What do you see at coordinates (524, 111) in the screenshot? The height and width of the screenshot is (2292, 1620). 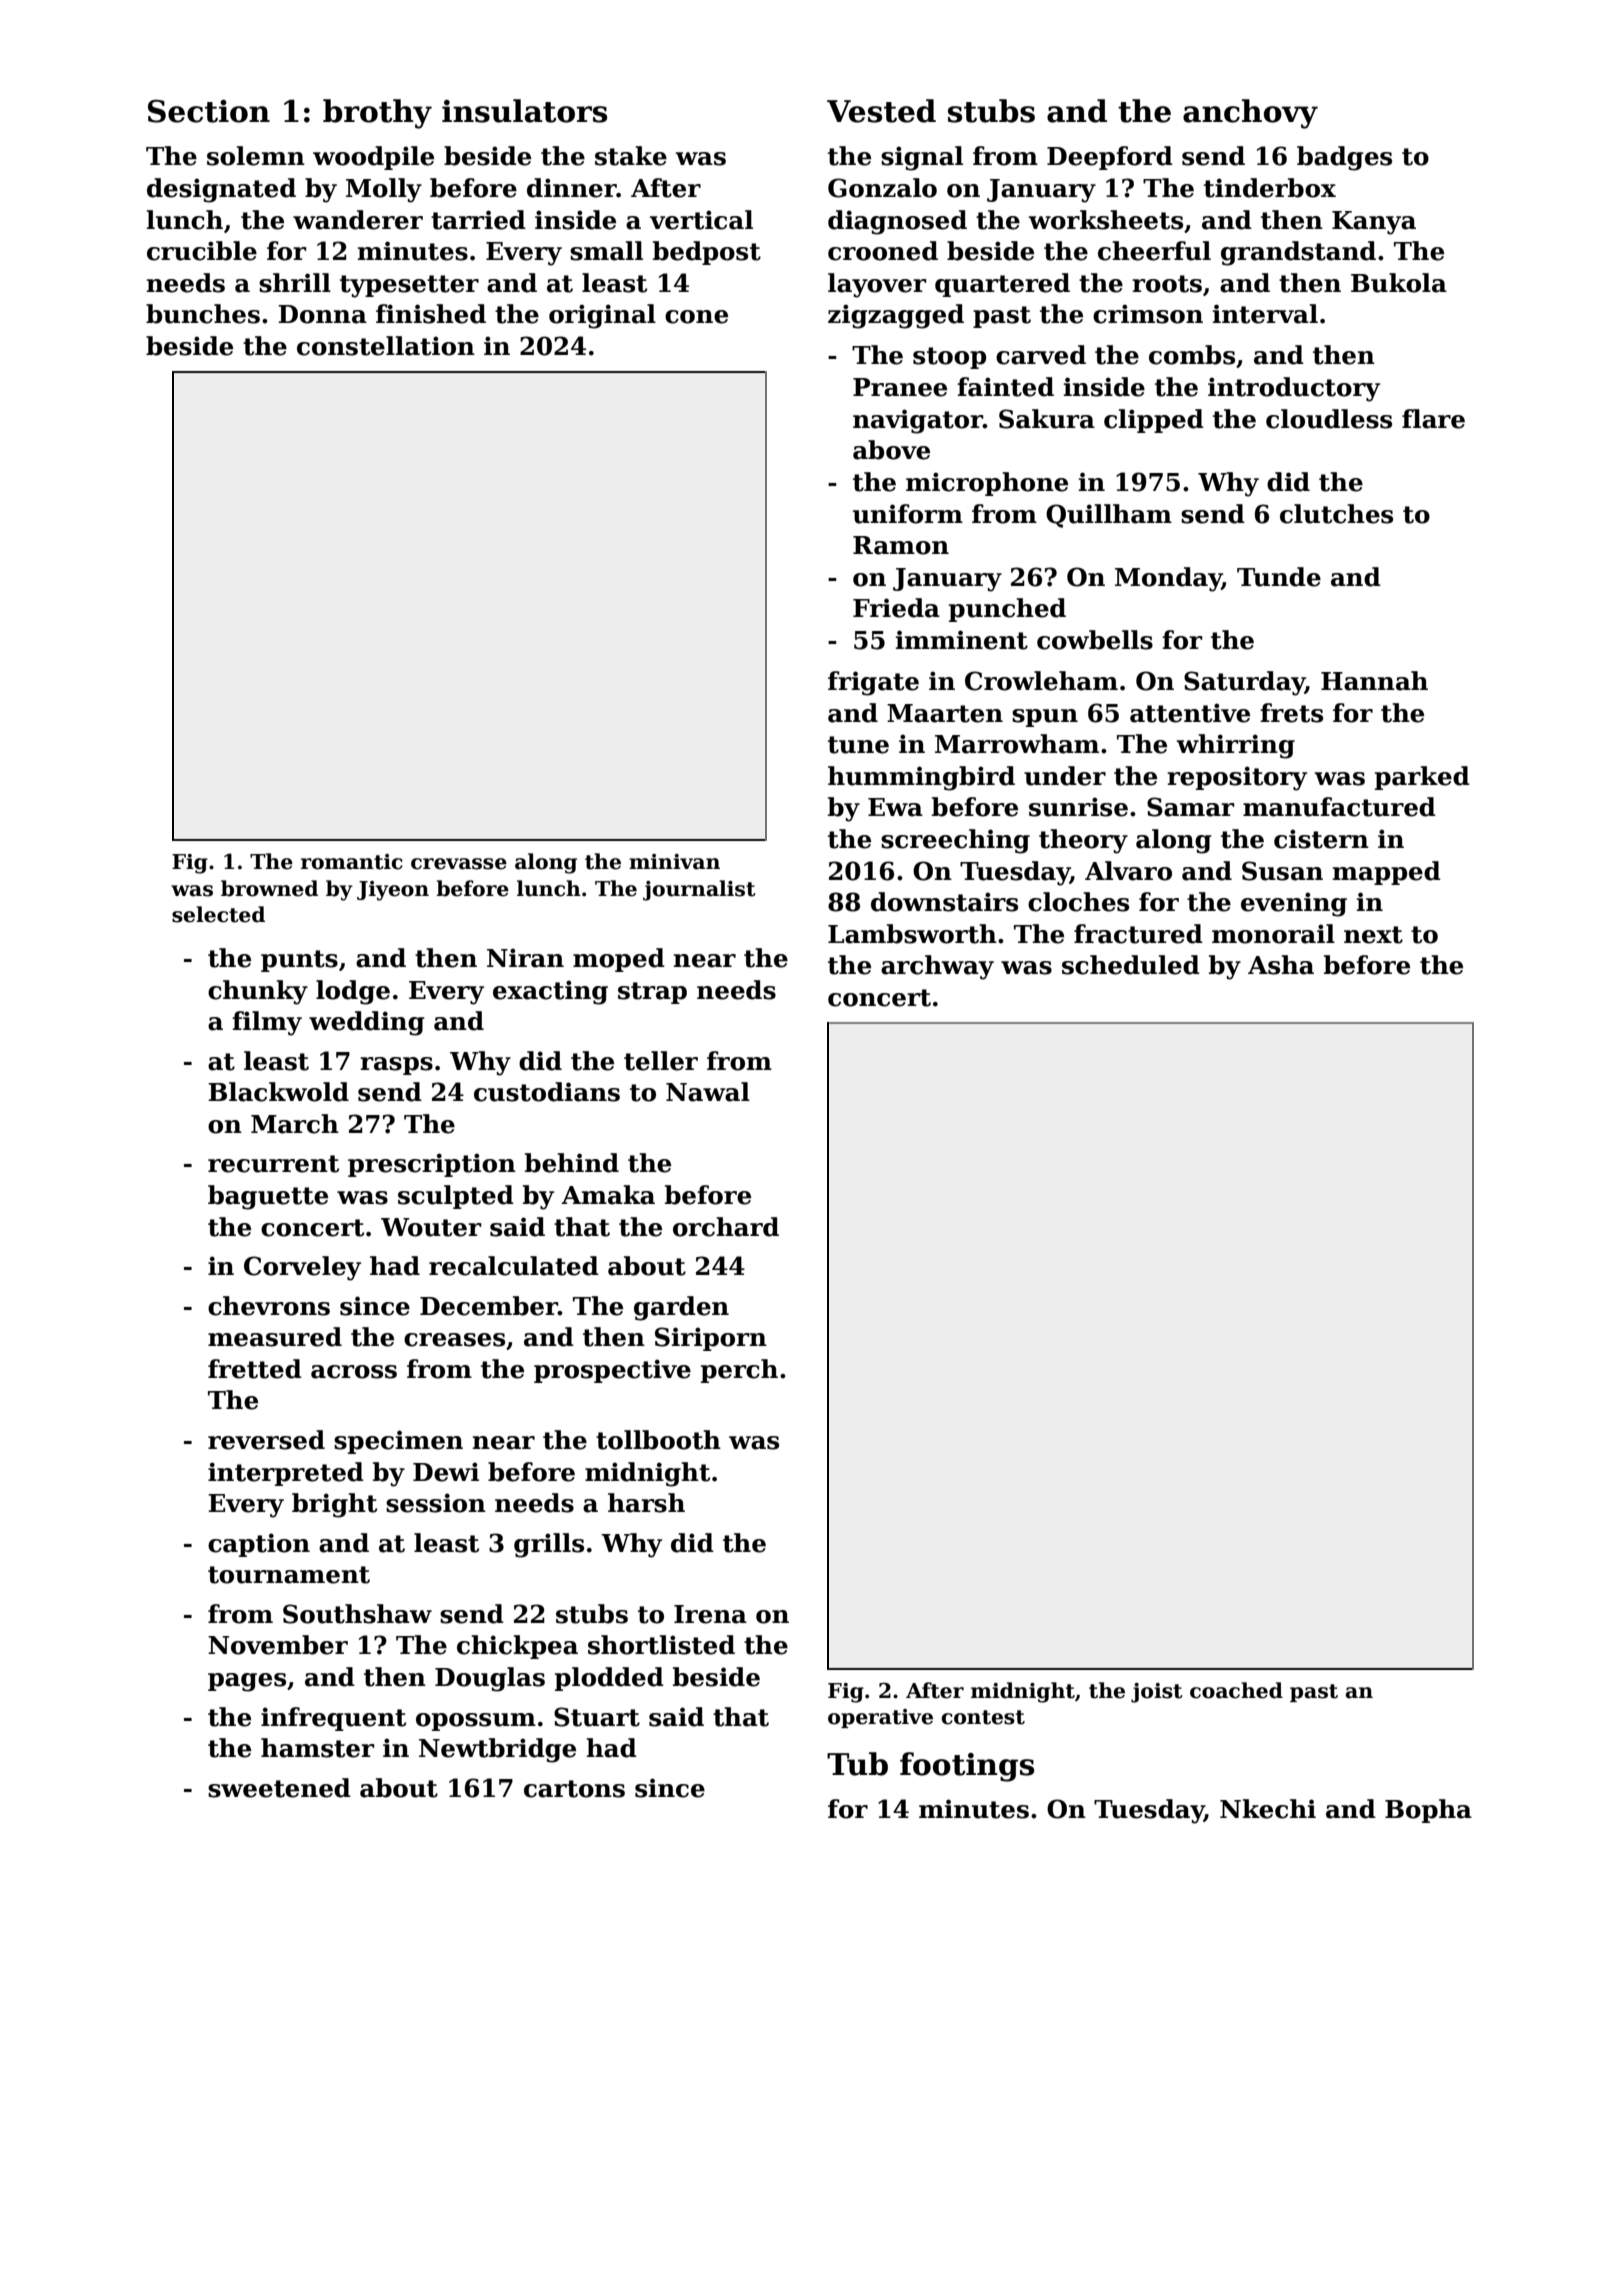 I see `insulators` at bounding box center [524, 111].
